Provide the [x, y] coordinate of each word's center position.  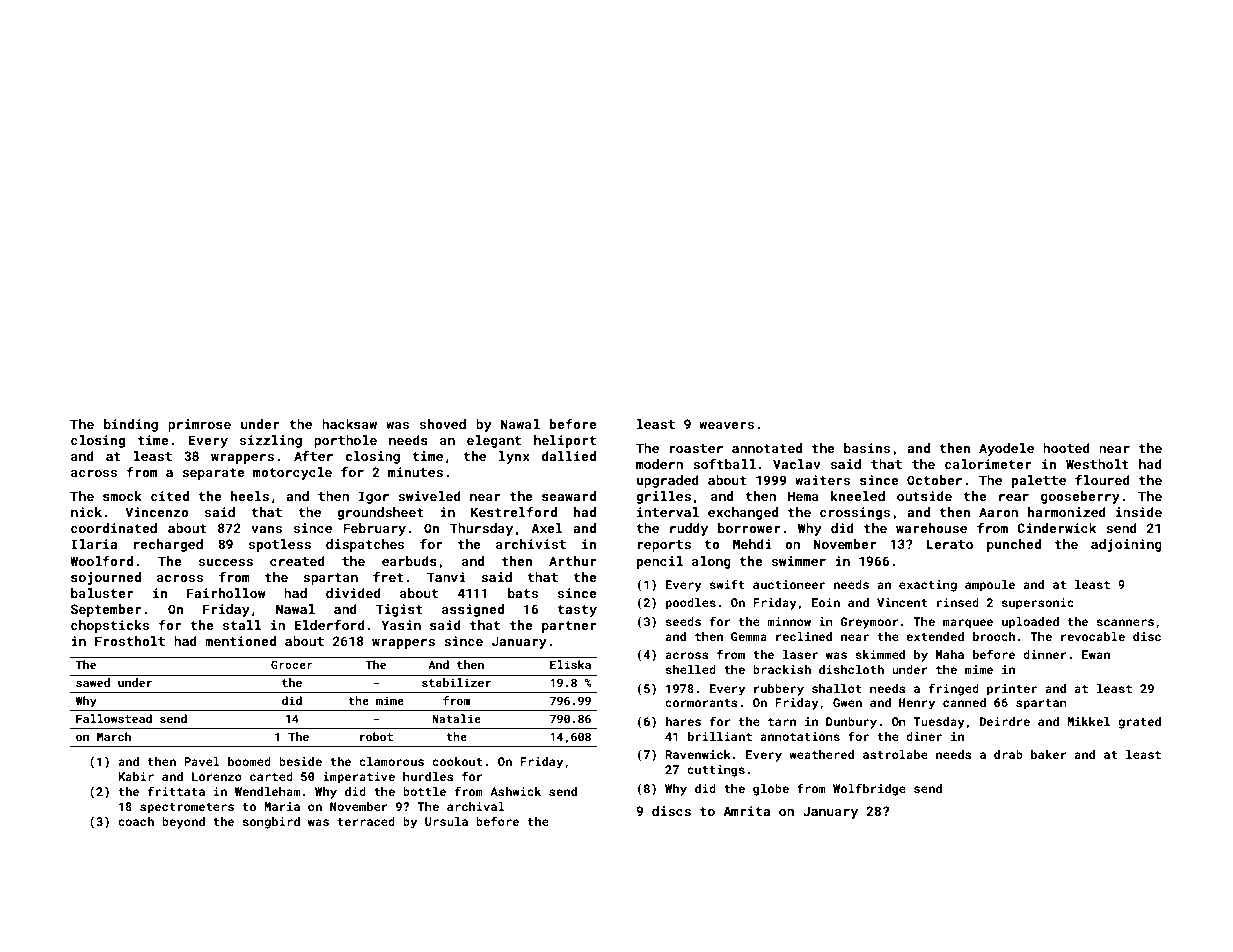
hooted [1066, 448]
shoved [443, 424]
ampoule [990, 586]
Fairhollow [226, 593]
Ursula [446, 821]
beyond [183, 823]
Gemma [749, 636]
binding [131, 425]
